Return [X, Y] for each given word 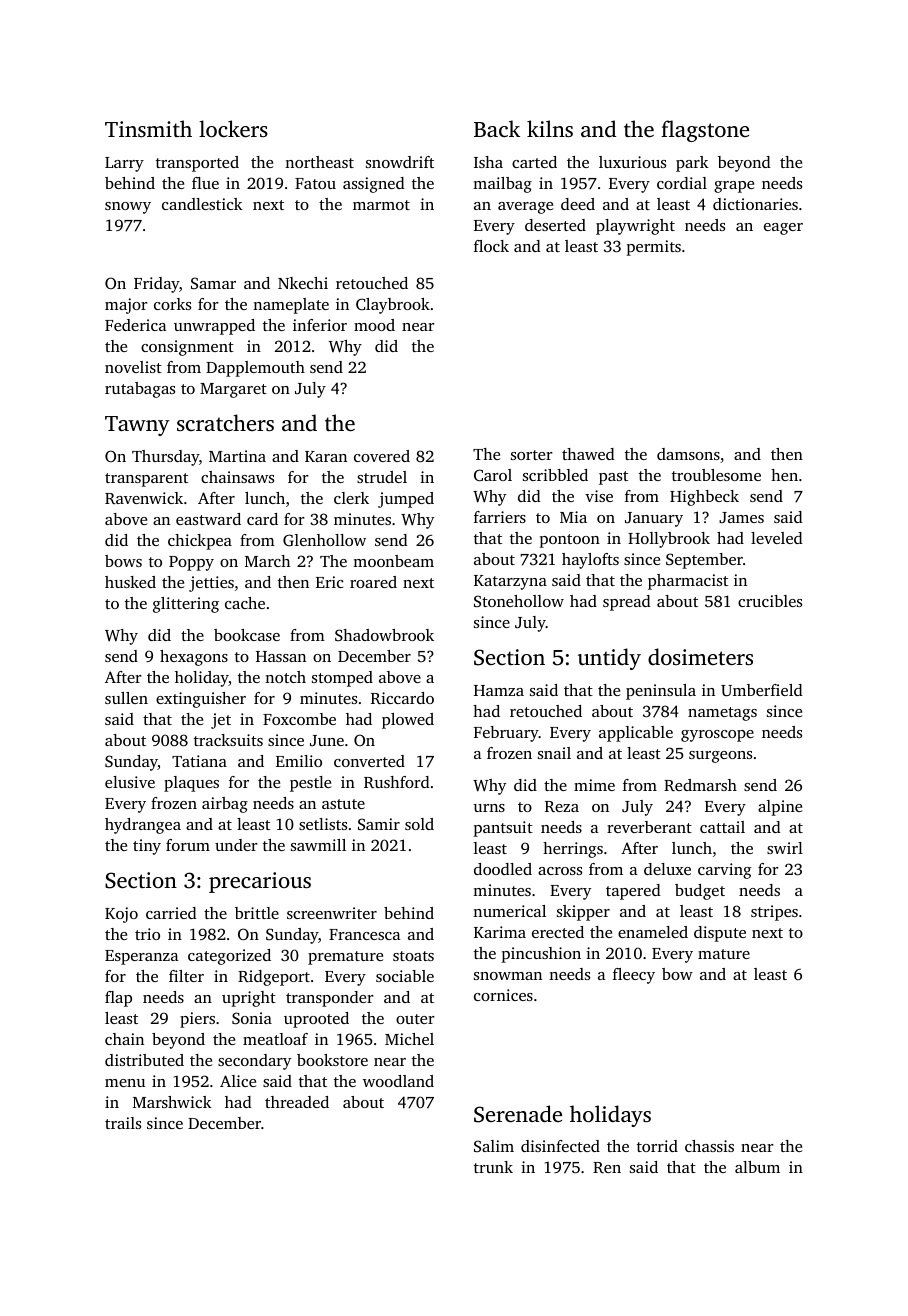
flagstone [705, 131]
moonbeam [393, 561]
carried [171, 913]
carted [534, 162]
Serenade [518, 1114]
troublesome [716, 475]
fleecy [634, 976]
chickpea [200, 542]
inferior [320, 325]
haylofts [590, 561]
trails [123, 1123]
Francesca [365, 934]
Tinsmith [148, 128]
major [126, 306]
